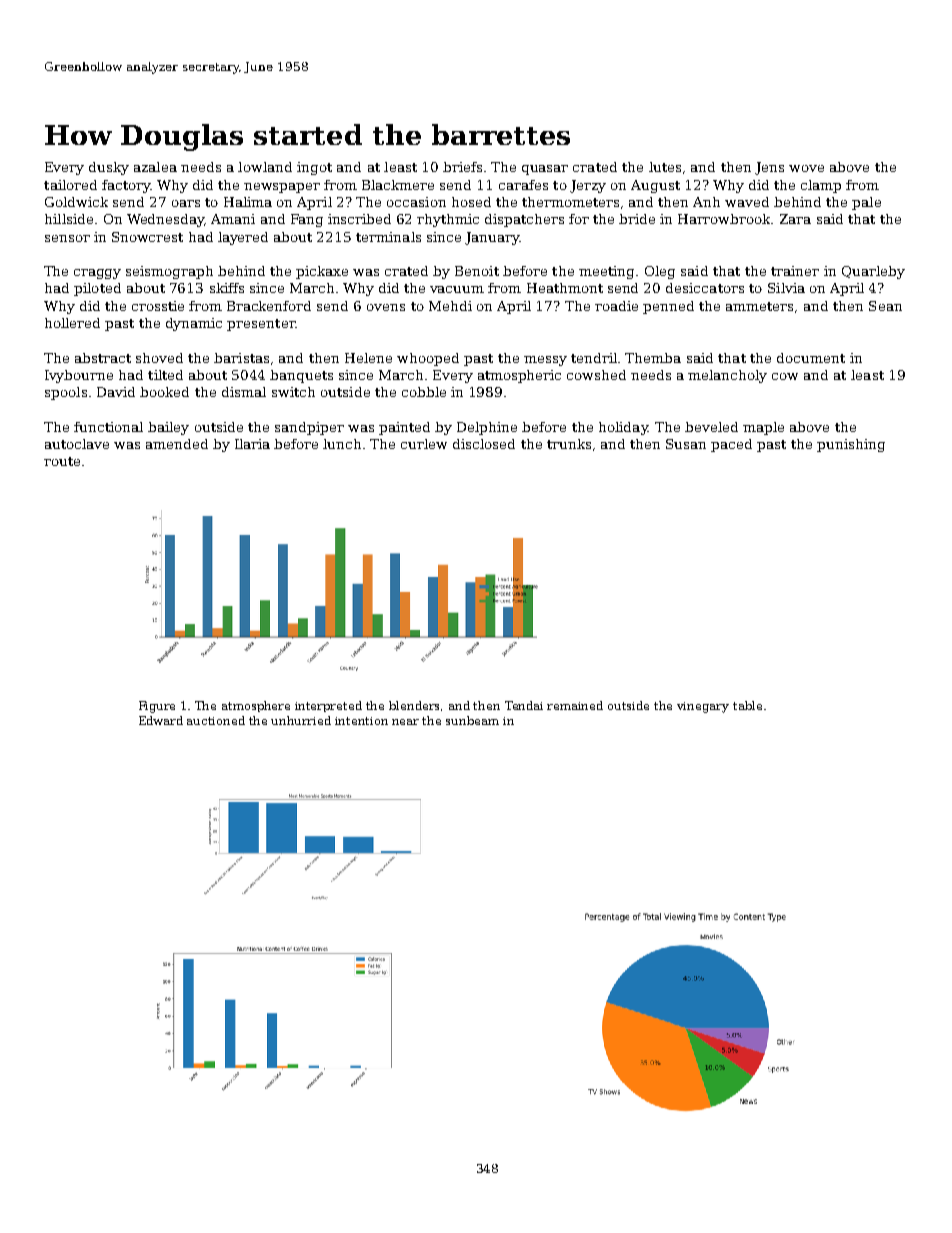 Image resolution: width=952 pixels, height=1233 pixels. What do you see at coordinates (665, 167) in the image?
I see `lutes` at bounding box center [665, 167].
